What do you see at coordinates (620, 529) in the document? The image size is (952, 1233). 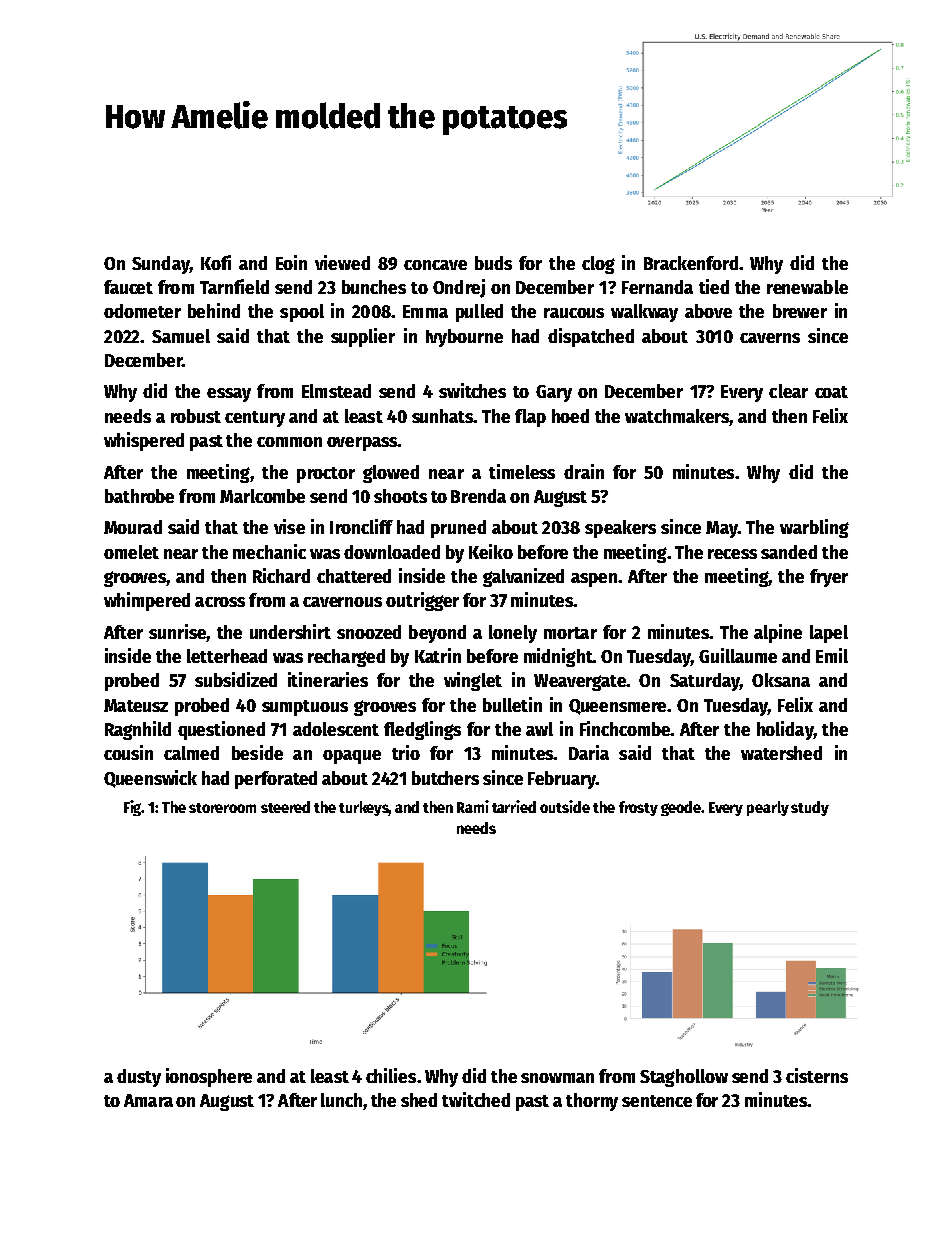 I see `speakers` at bounding box center [620, 529].
